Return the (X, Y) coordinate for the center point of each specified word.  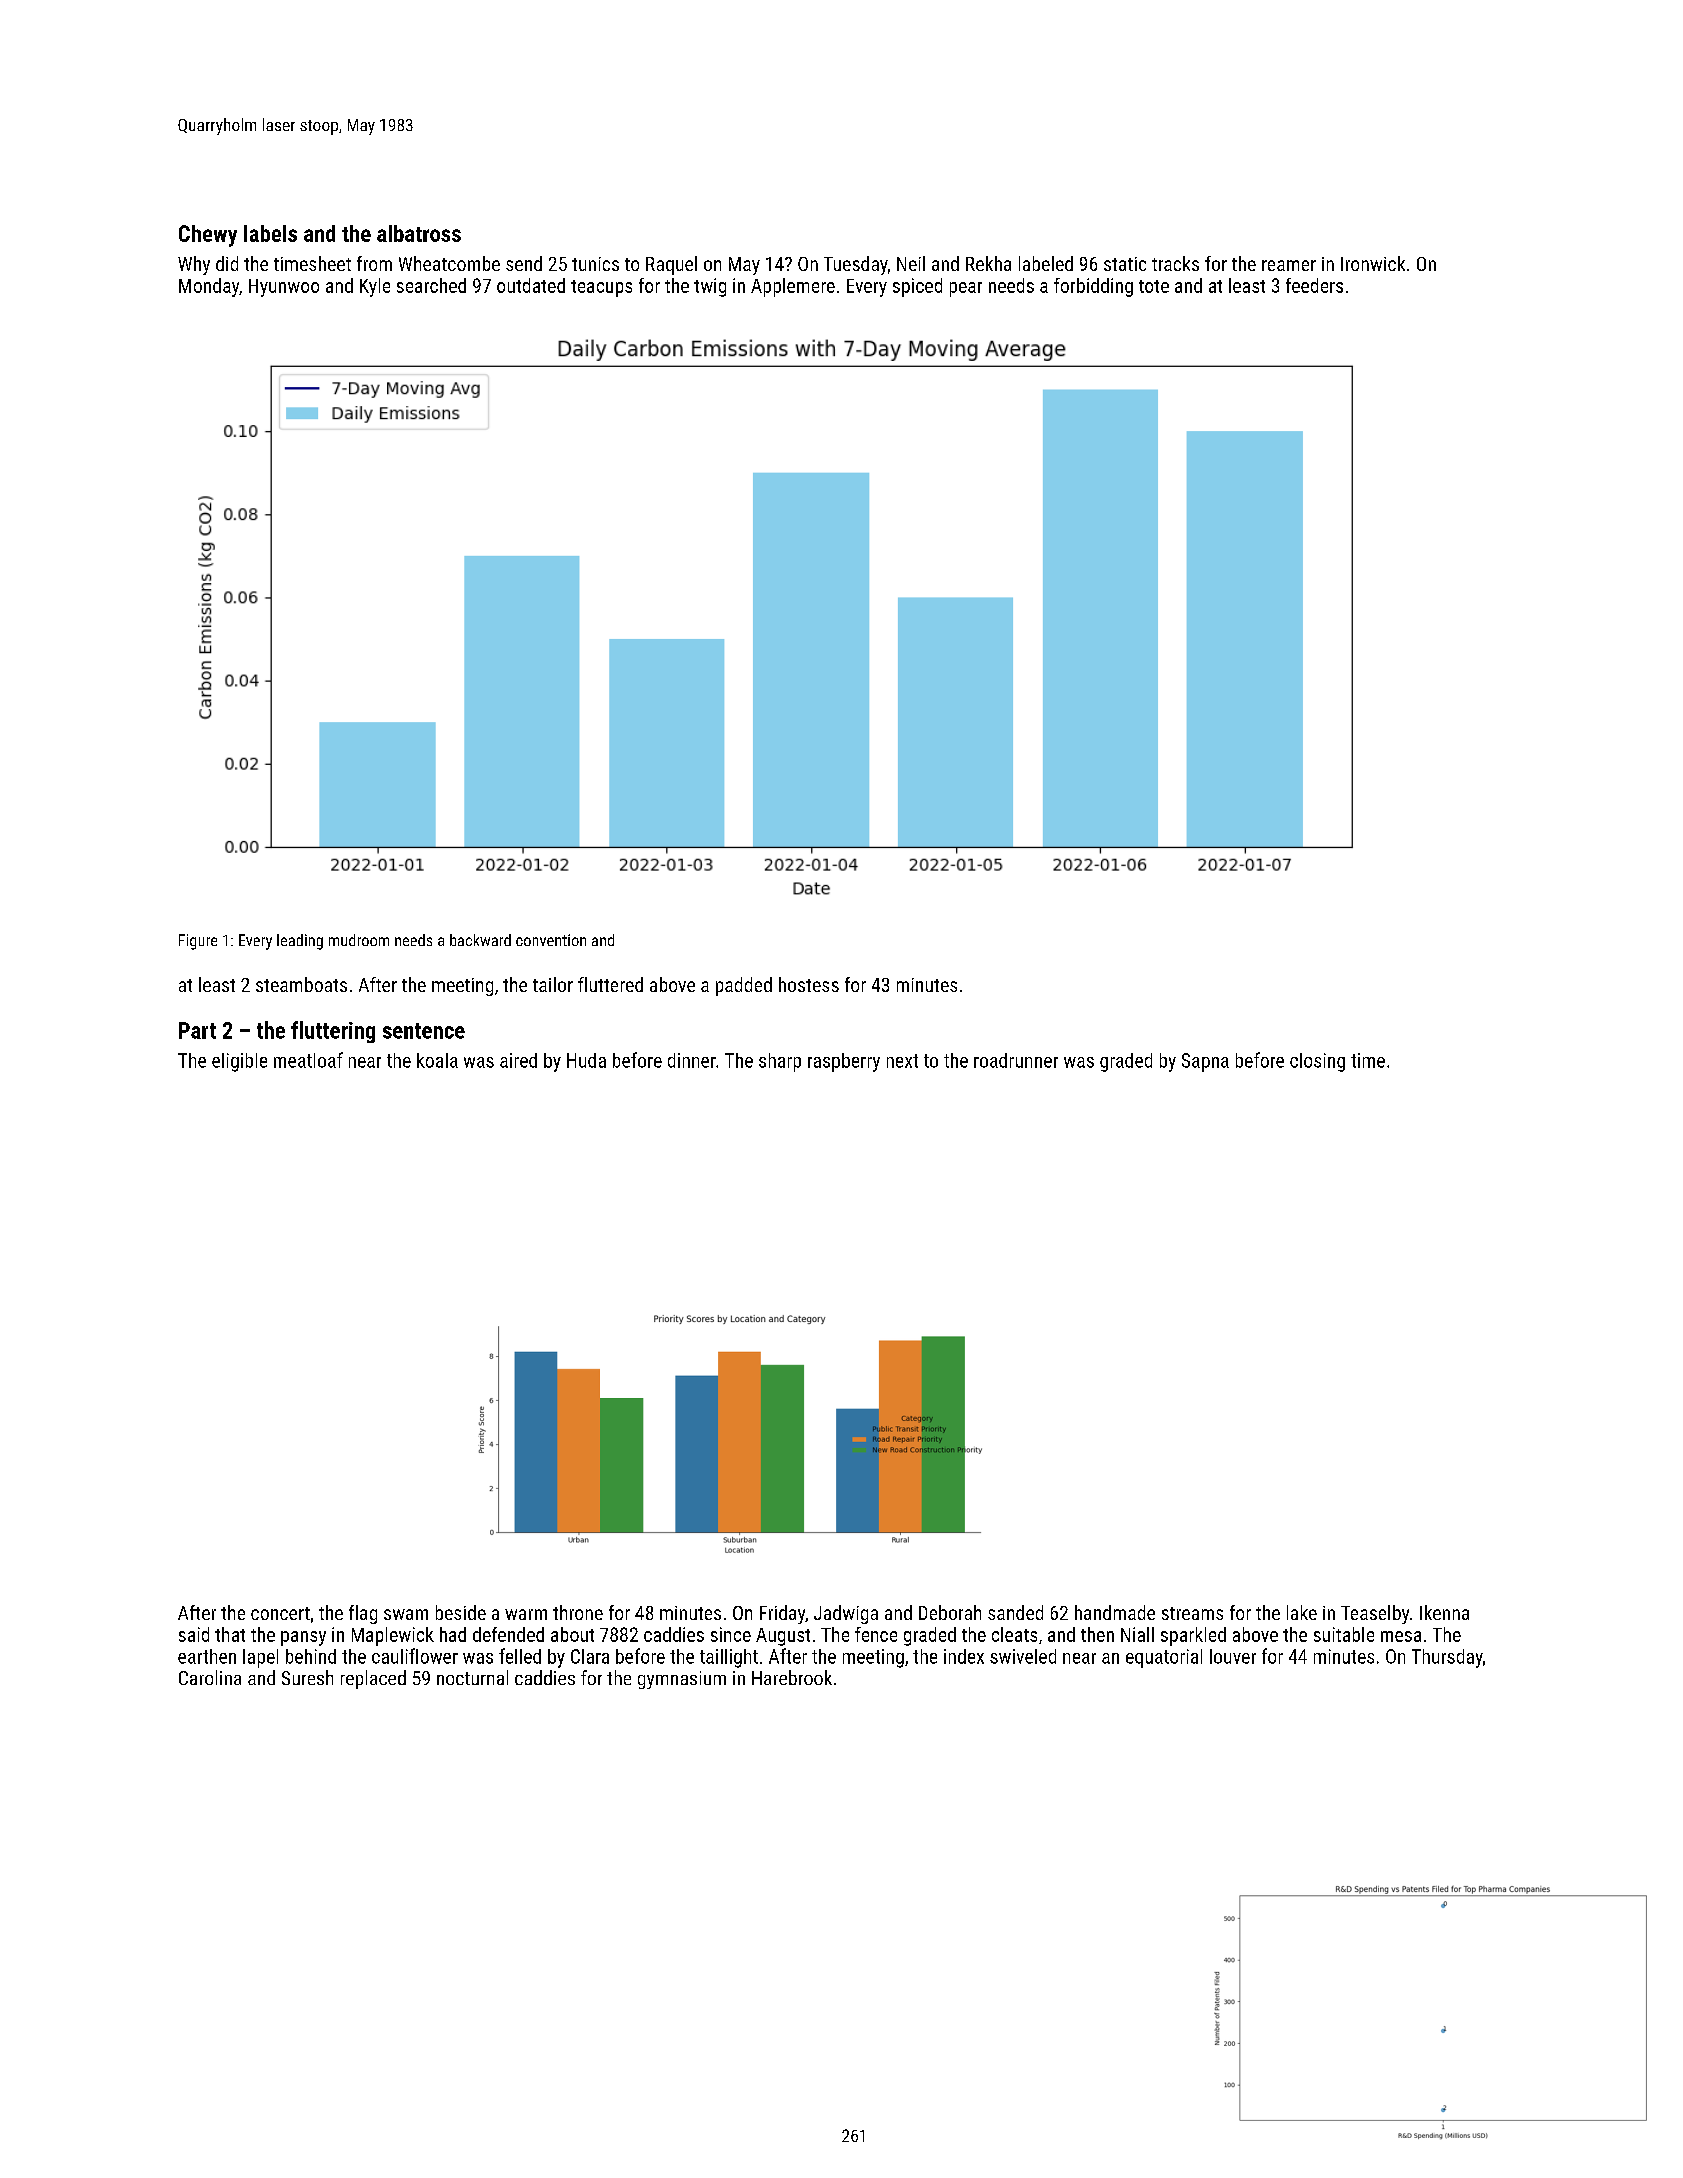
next (902, 1061)
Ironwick (1373, 263)
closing (1317, 1062)
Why (194, 265)
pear (966, 289)
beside (461, 1612)
